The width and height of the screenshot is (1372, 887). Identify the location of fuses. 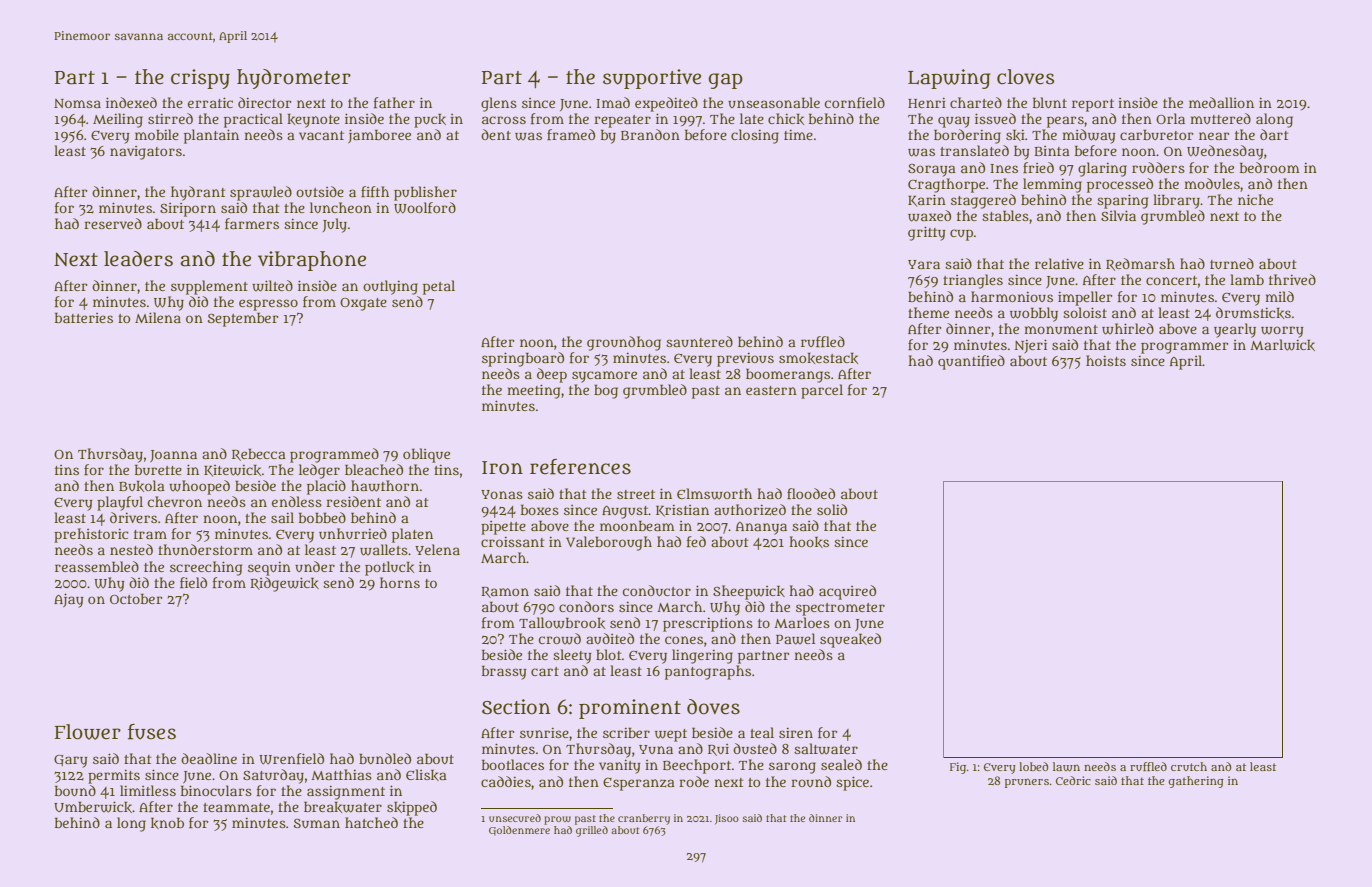
(152, 732).
